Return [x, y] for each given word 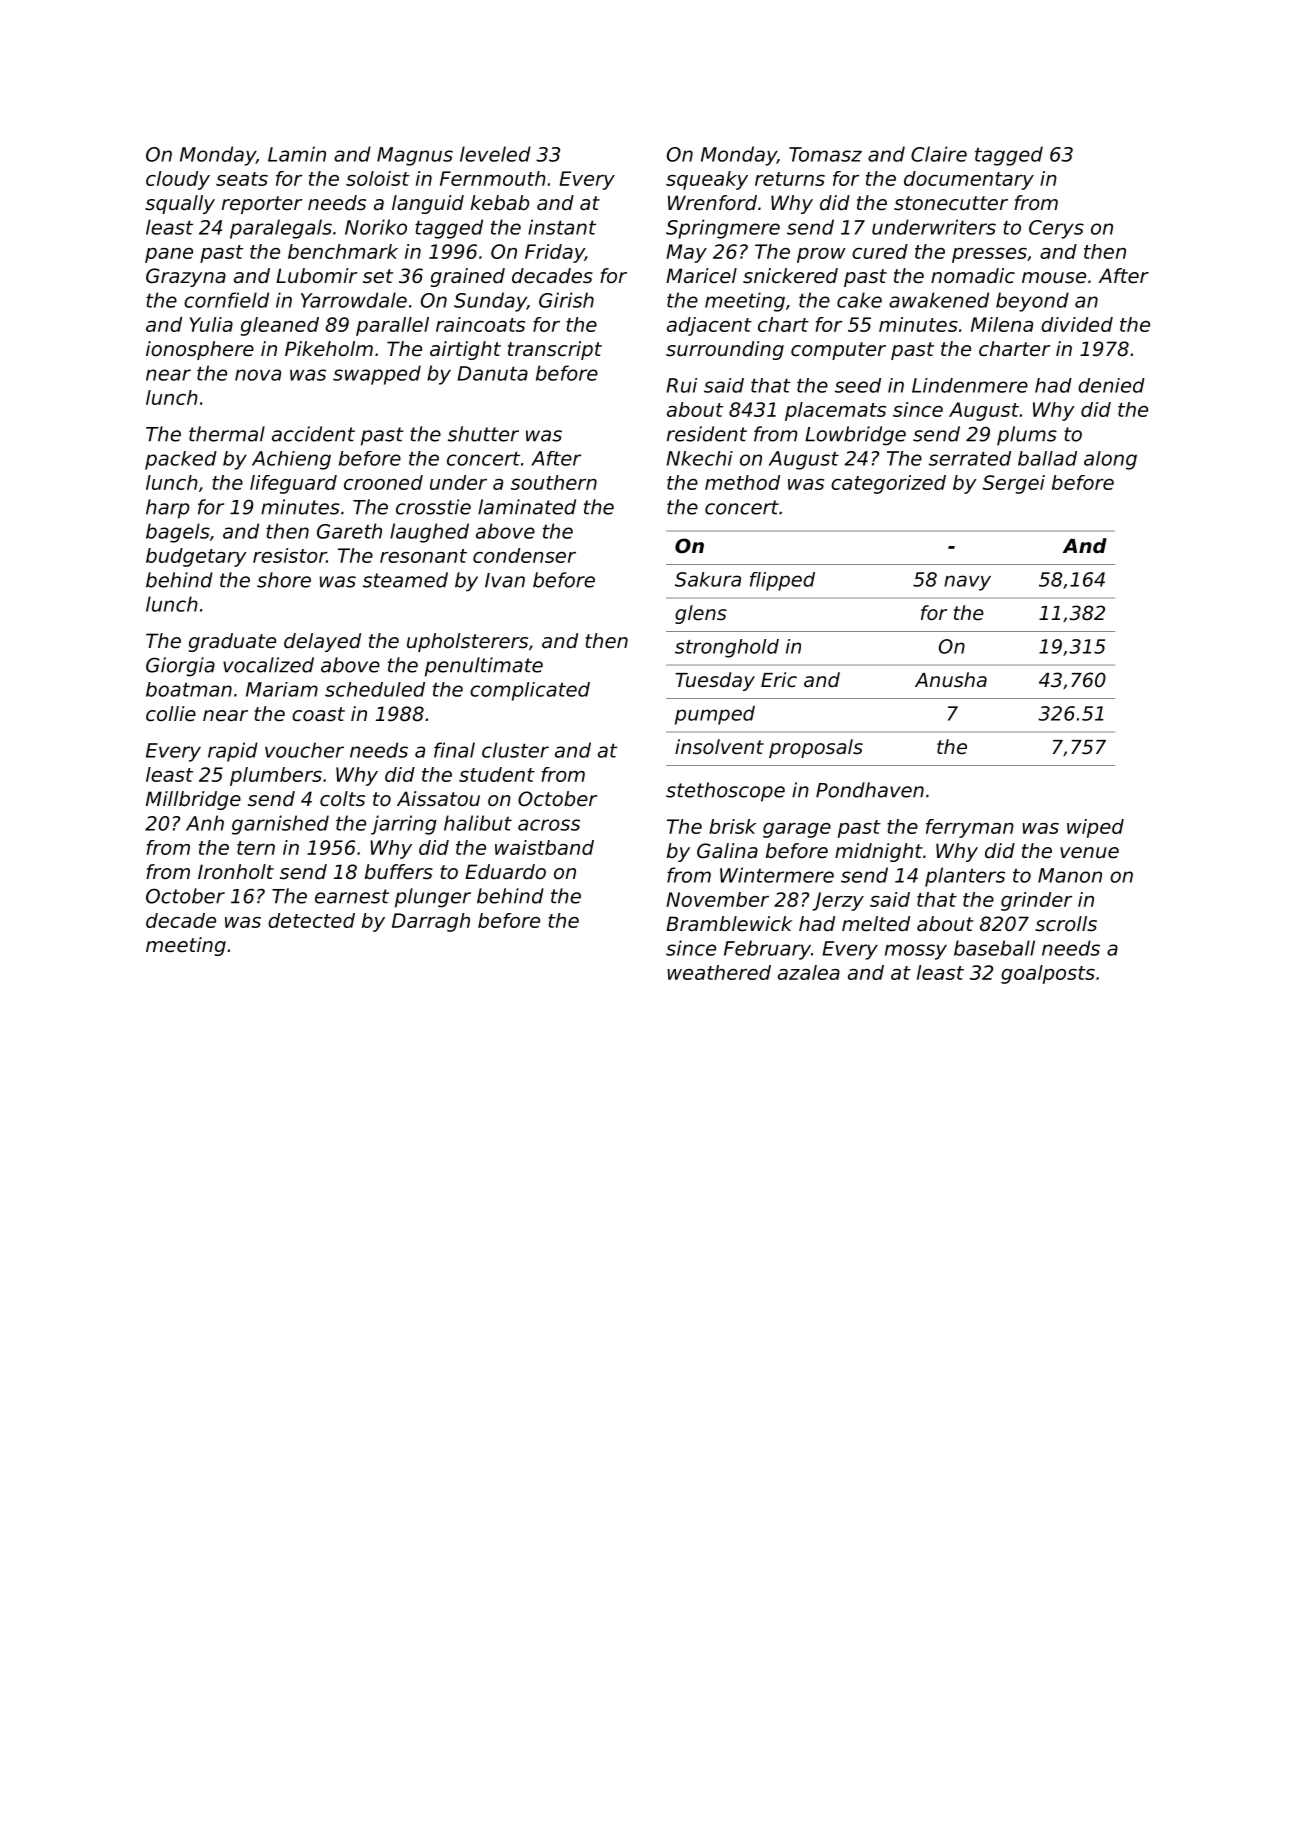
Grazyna [186, 277]
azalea [809, 972]
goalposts [1048, 974]
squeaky [707, 180]
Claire [939, 154]
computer [838, 351]
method [742, 482]
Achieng [291, 460]
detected [311, 920]
